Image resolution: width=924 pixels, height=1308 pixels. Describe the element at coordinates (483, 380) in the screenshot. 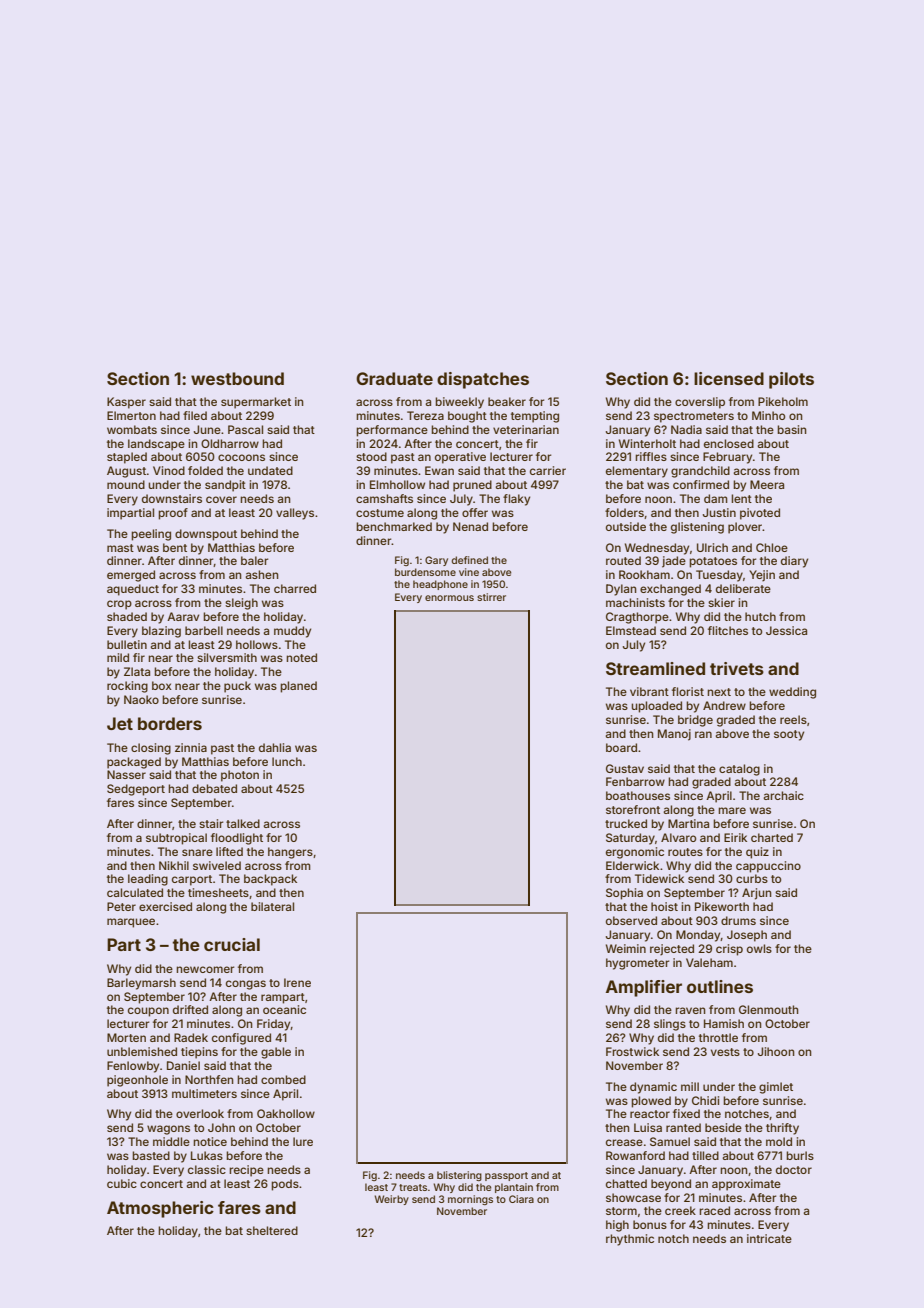

I see `dispatches` at that location.
